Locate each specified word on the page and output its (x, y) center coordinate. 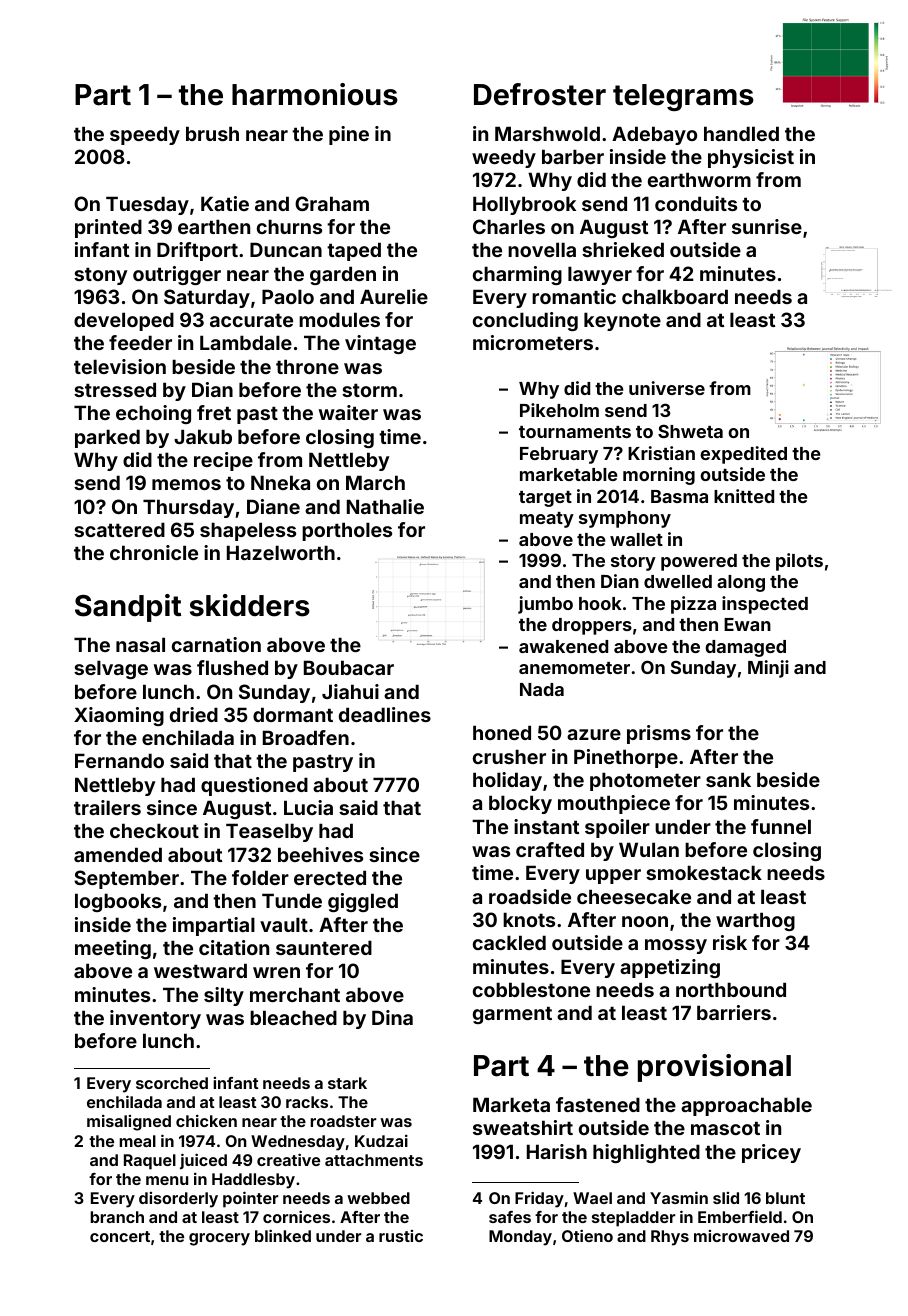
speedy (145, 135)
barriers (734, 1012)
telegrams (683, 97)
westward (200, 970)
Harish (557, 1151)
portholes (347, 531)
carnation (216, 644)
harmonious (315, 94)
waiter (348, 412)
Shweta (690, 431)
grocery (219, 1239)
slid (726, 1198)
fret (214, 412)
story (633, 563)
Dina (392, 1017)
